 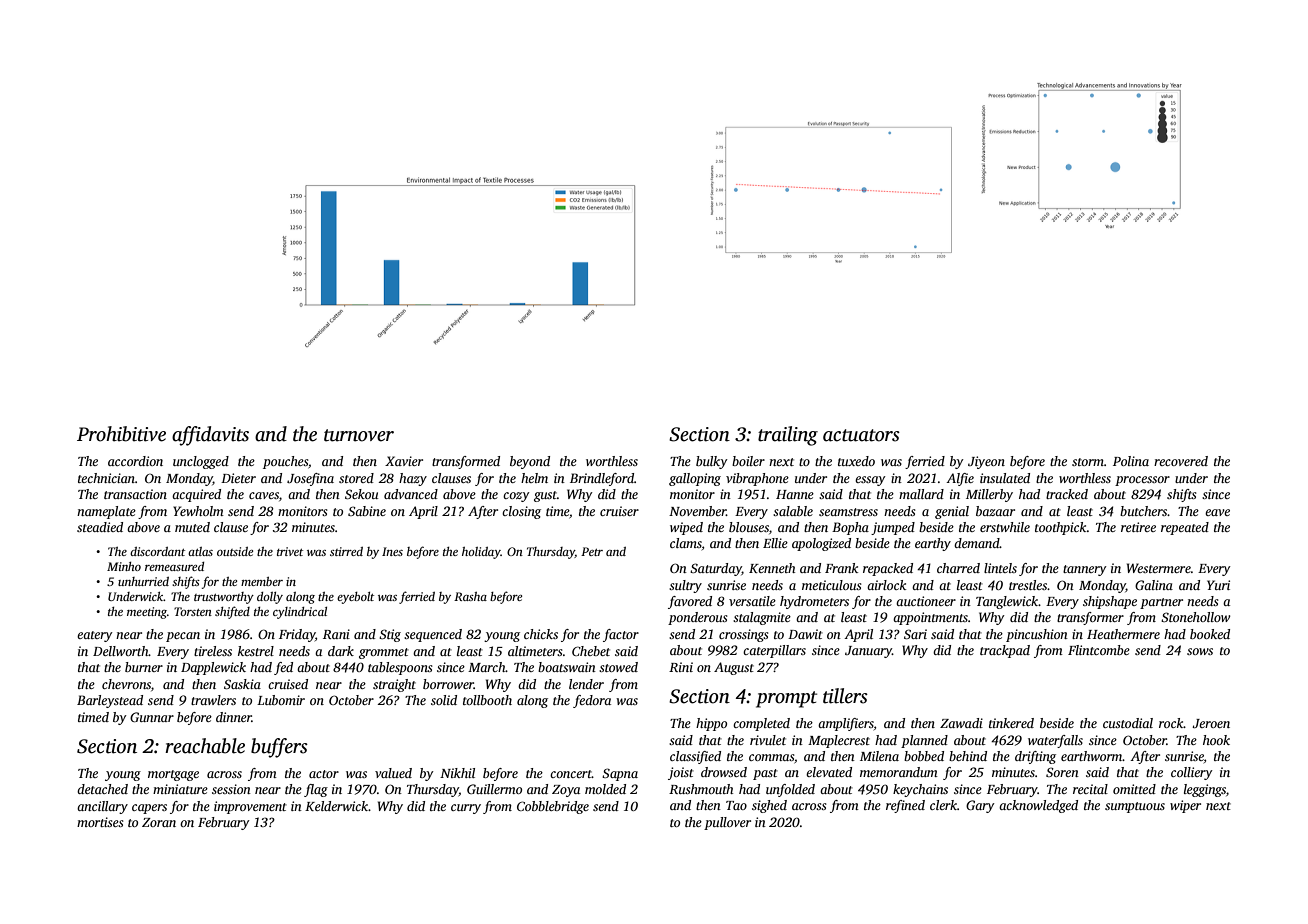 I want to click on beyond, so click(x=530, y=462).
